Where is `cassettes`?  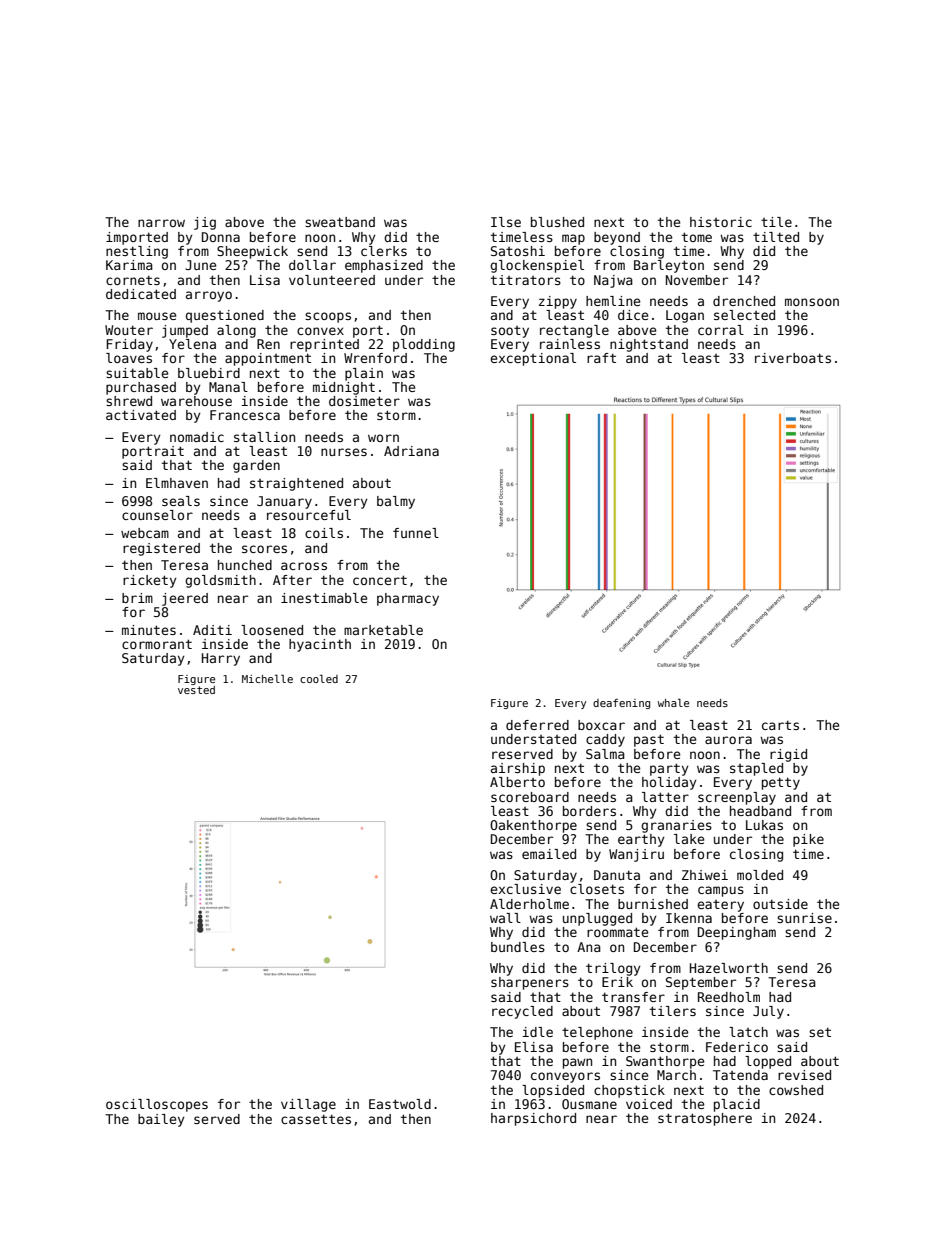
cassettes is located at coordinates (316, 1119).
